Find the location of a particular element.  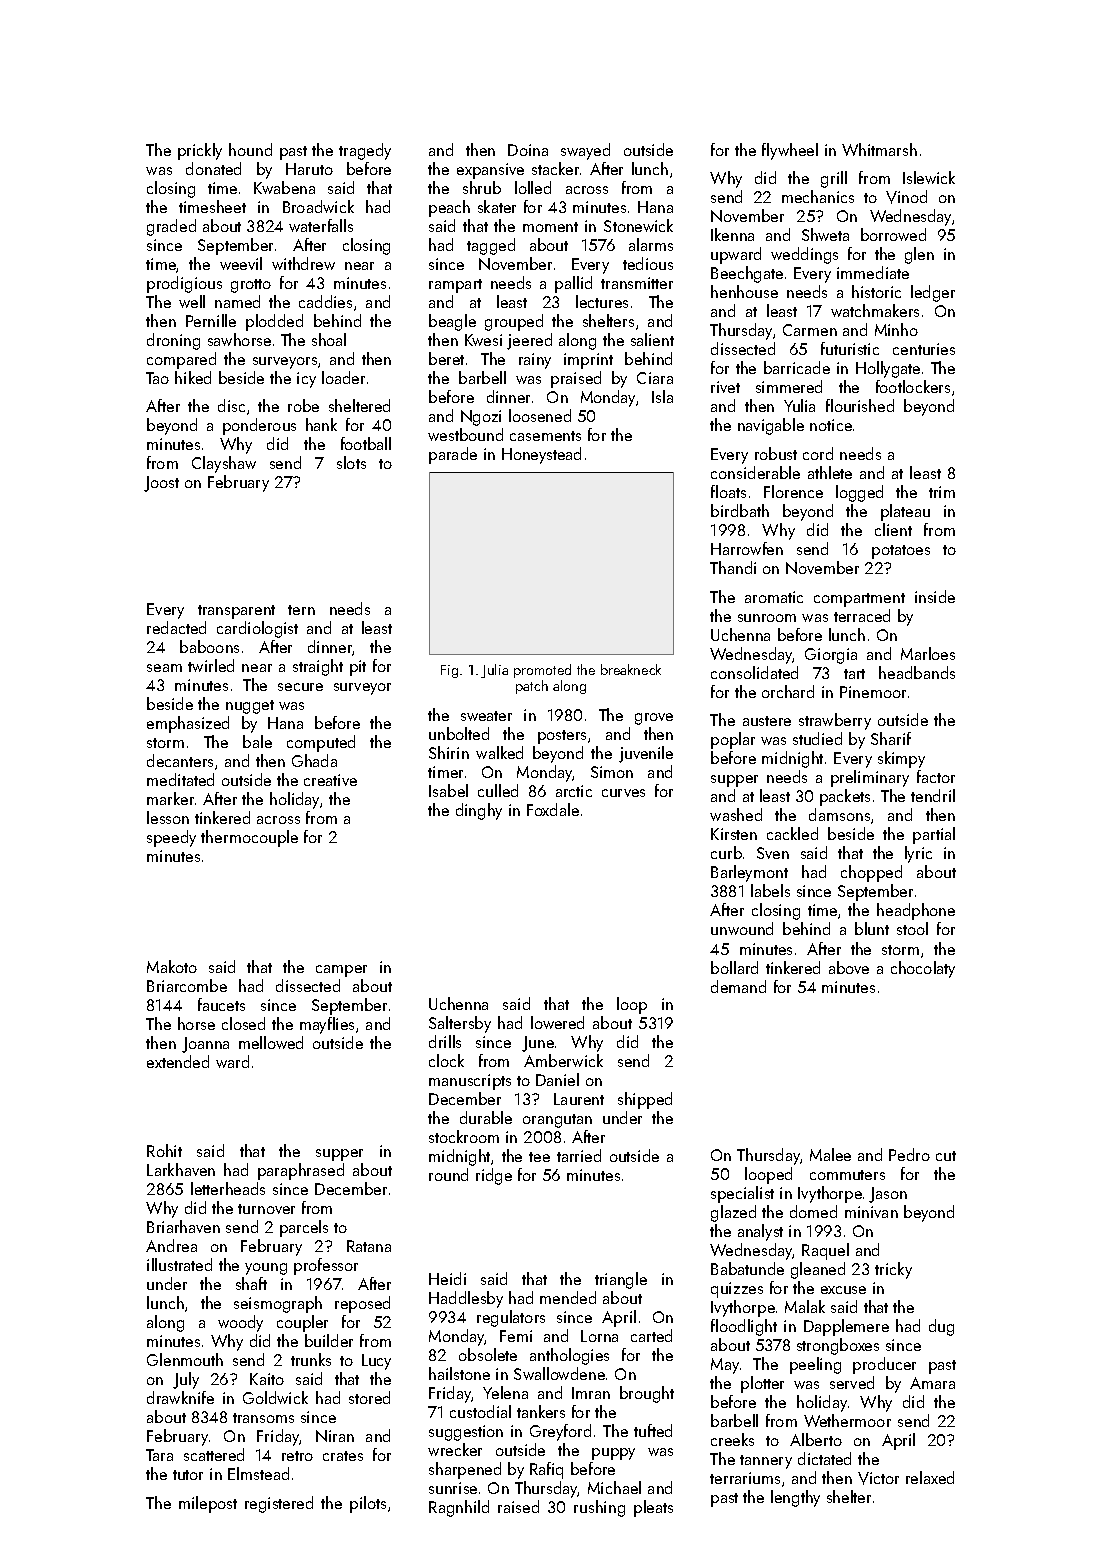

swayed is located at coordinates (585, 151).
